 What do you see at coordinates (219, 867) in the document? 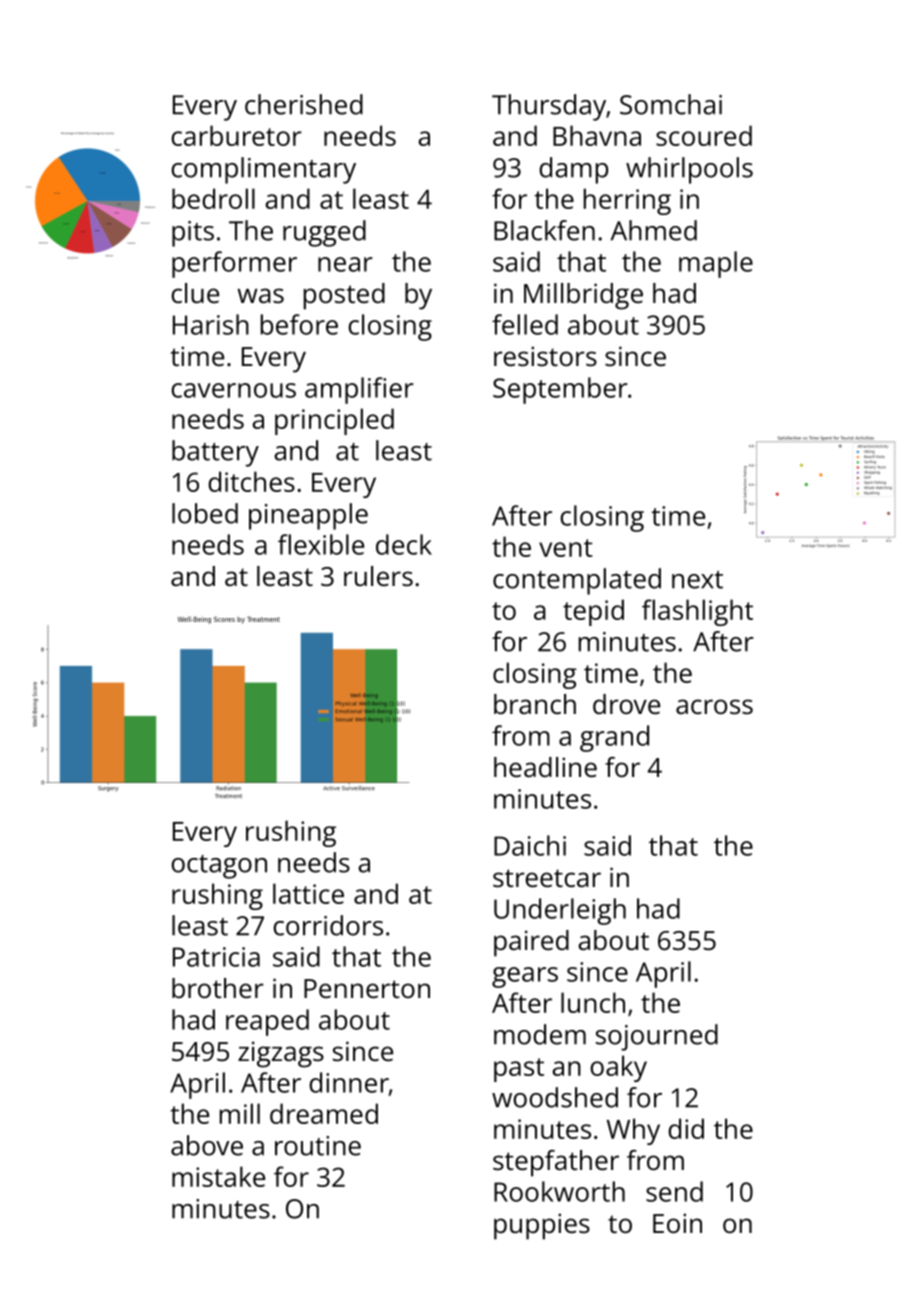
I see `octagon` at bounding box center [219, 867].
